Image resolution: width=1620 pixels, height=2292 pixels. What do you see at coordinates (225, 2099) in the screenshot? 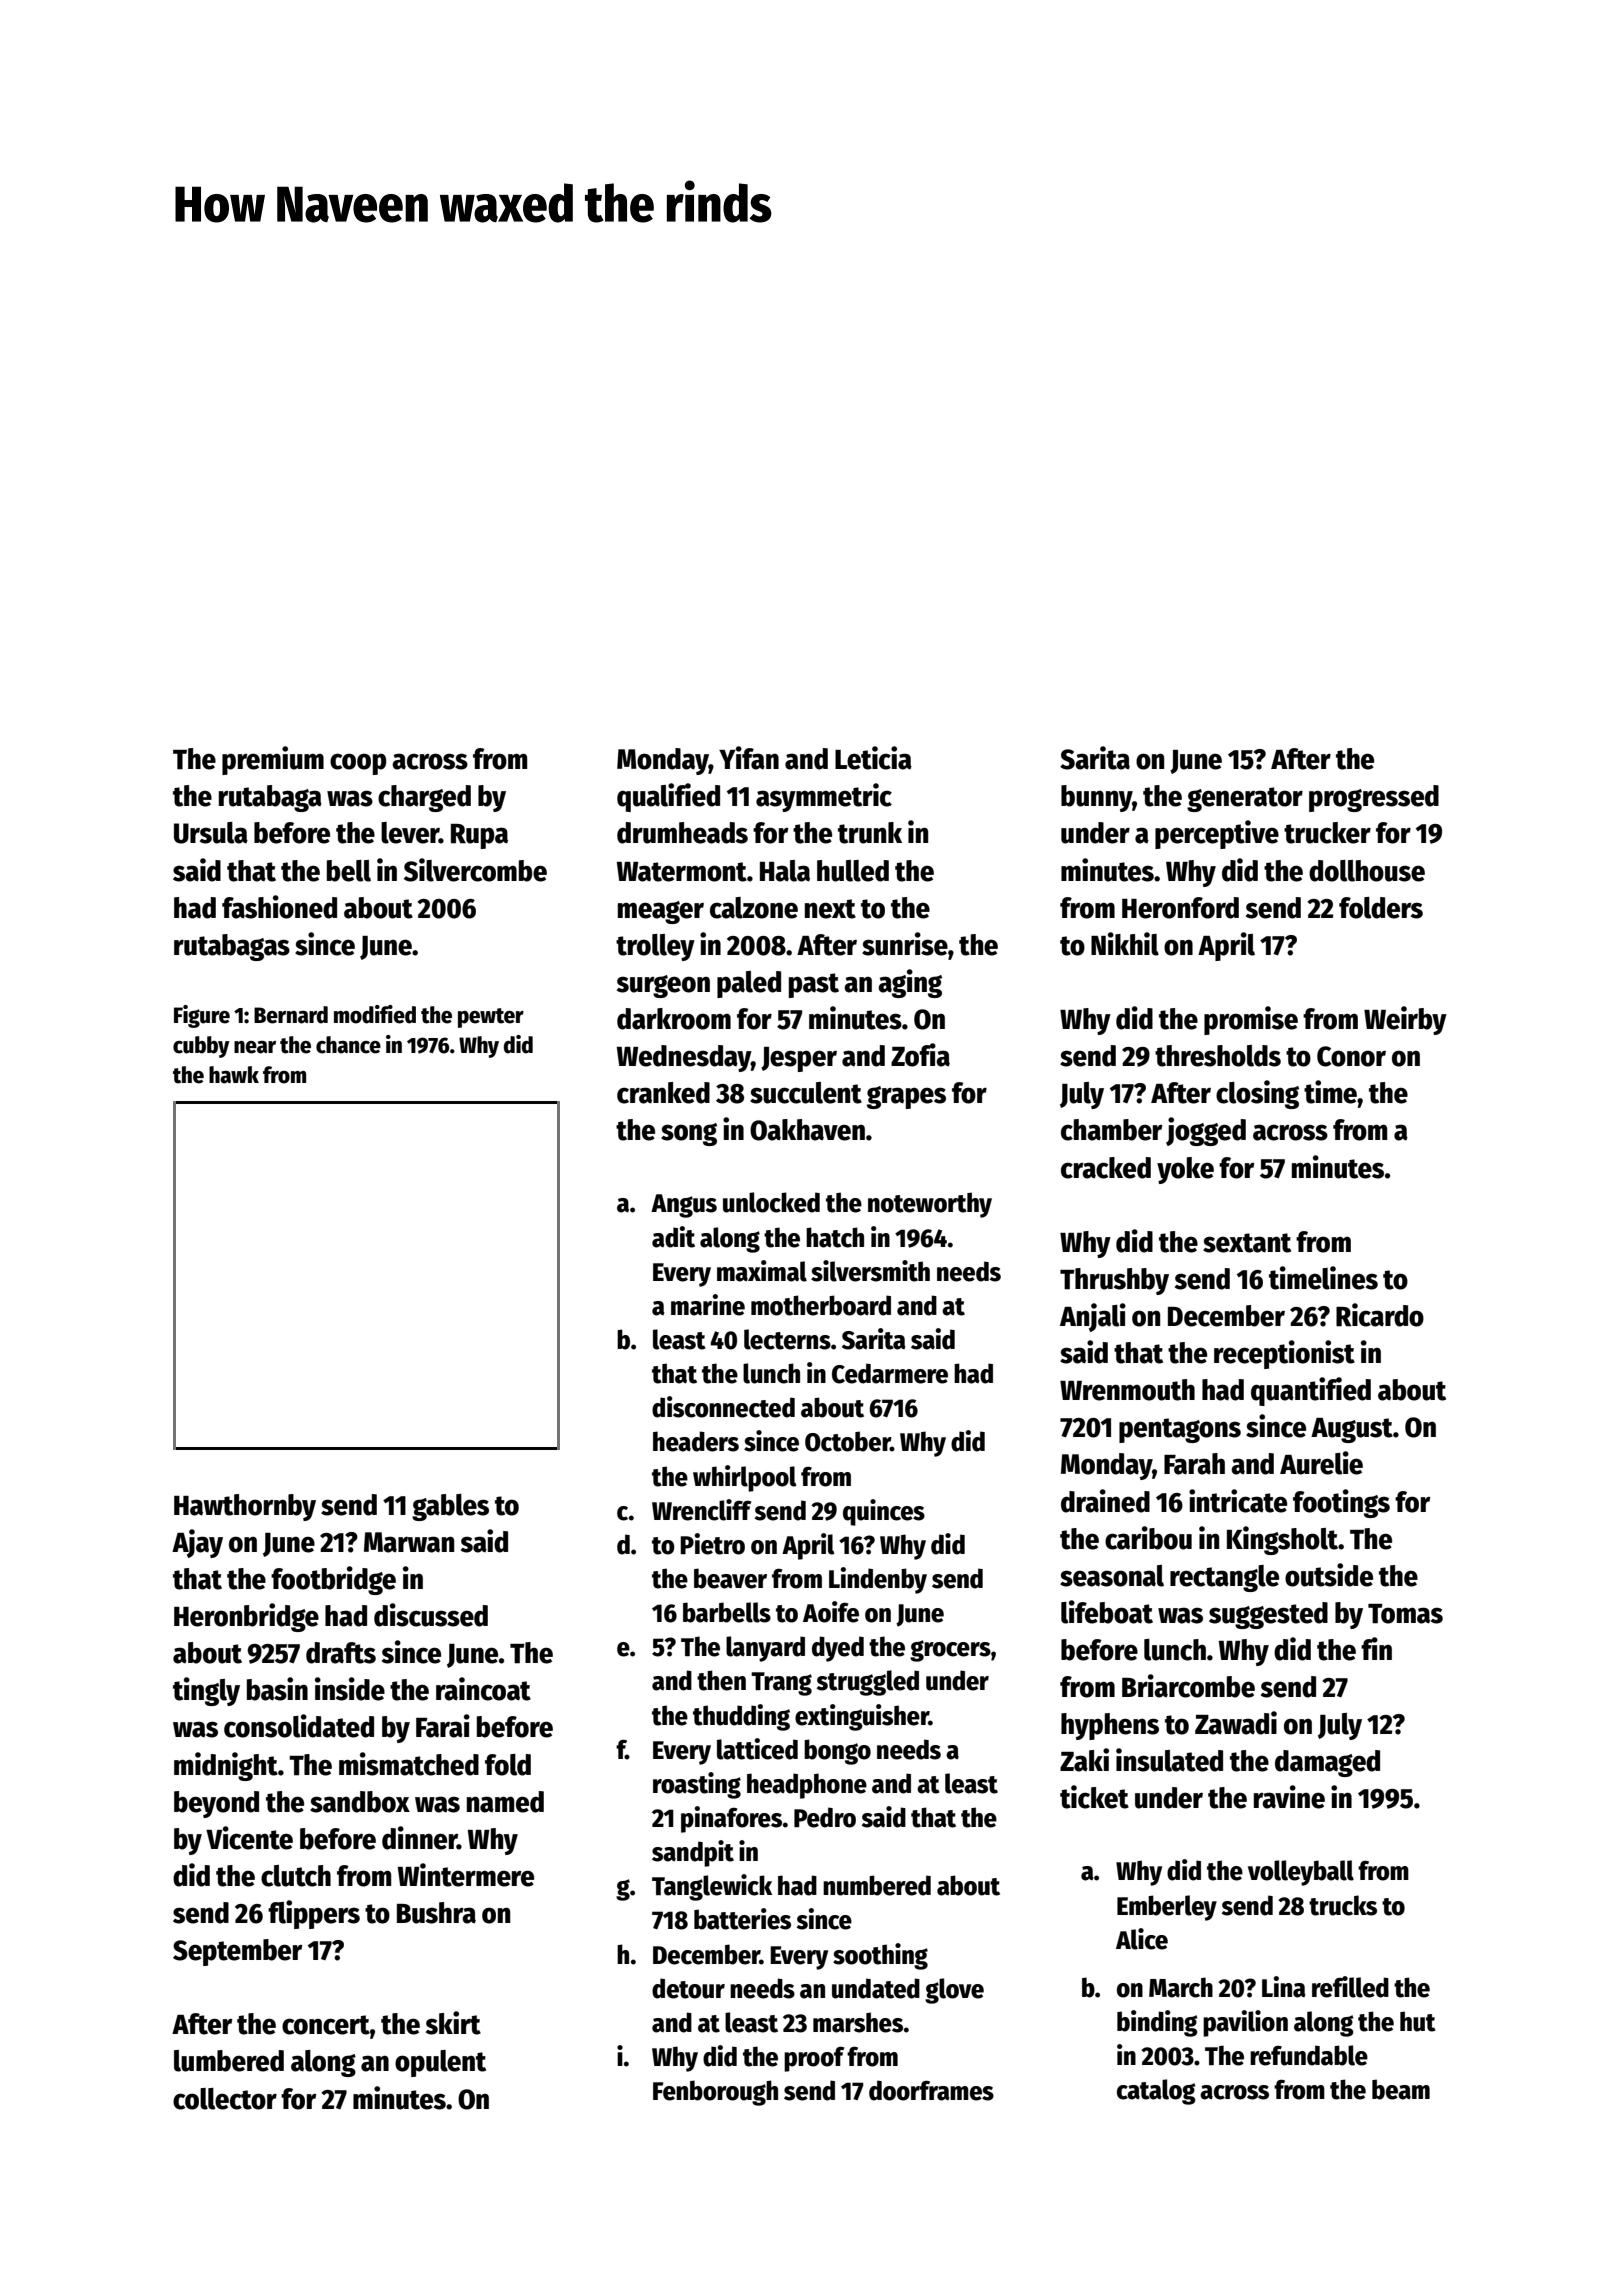
I see `collector` at bounding box center [225, 2099].
